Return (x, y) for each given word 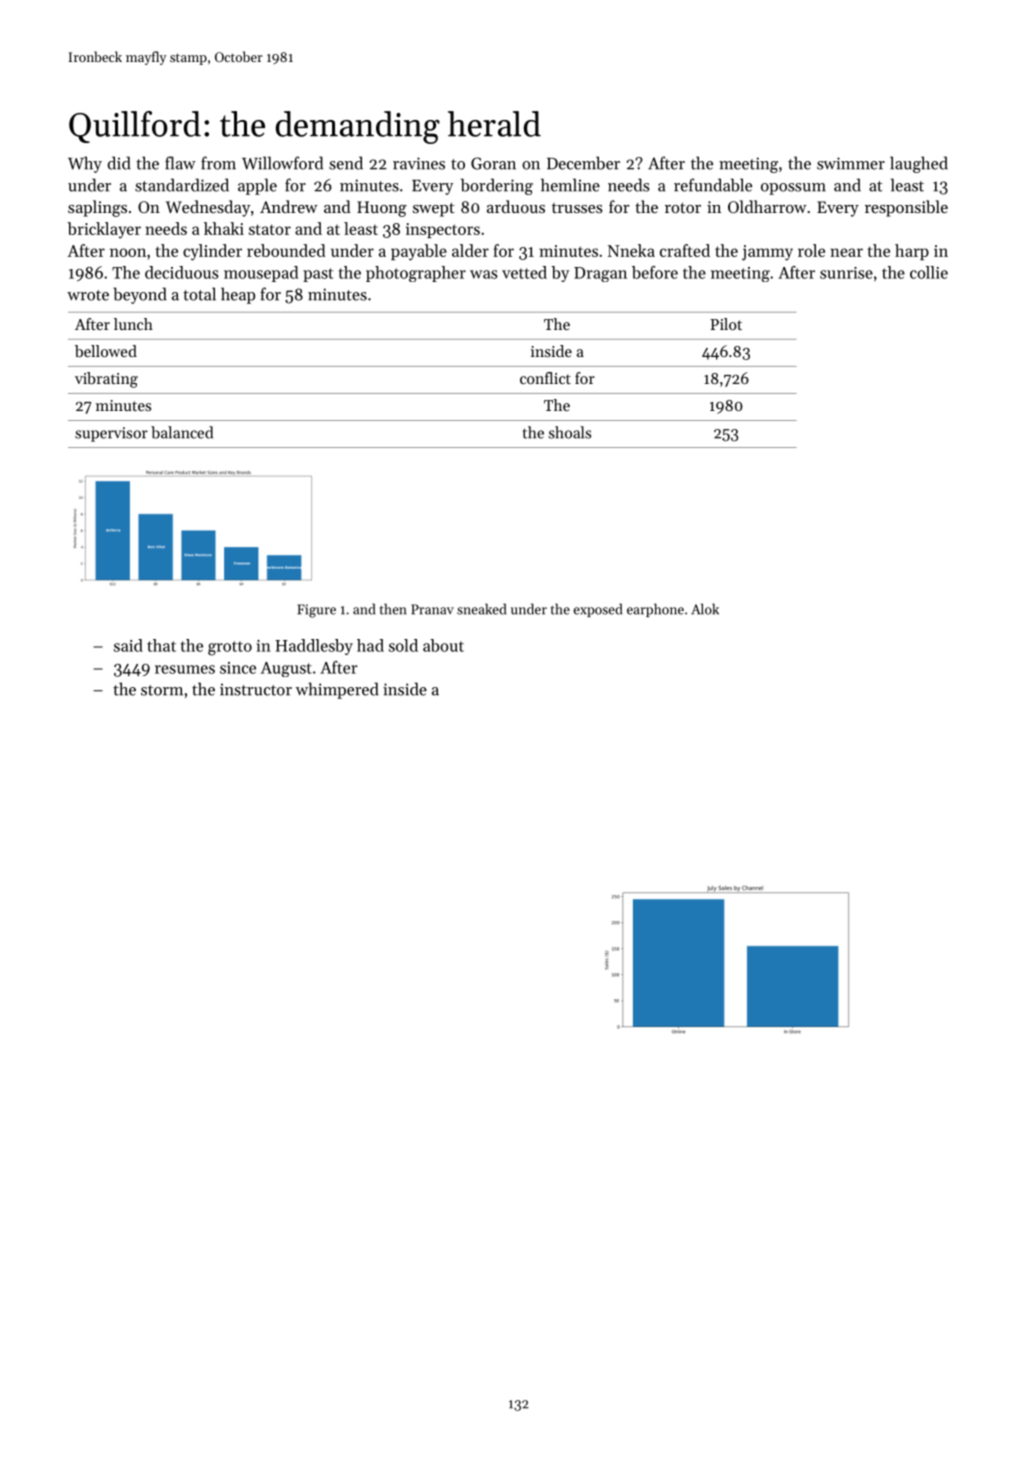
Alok (705, 609)
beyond (140, 295)
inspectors (443, 230)
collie (929, 272)
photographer (416, 274)
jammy (767, 253)
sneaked (481, 609)
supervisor (111, 434)
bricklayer (104, 230)
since (238, 668)
